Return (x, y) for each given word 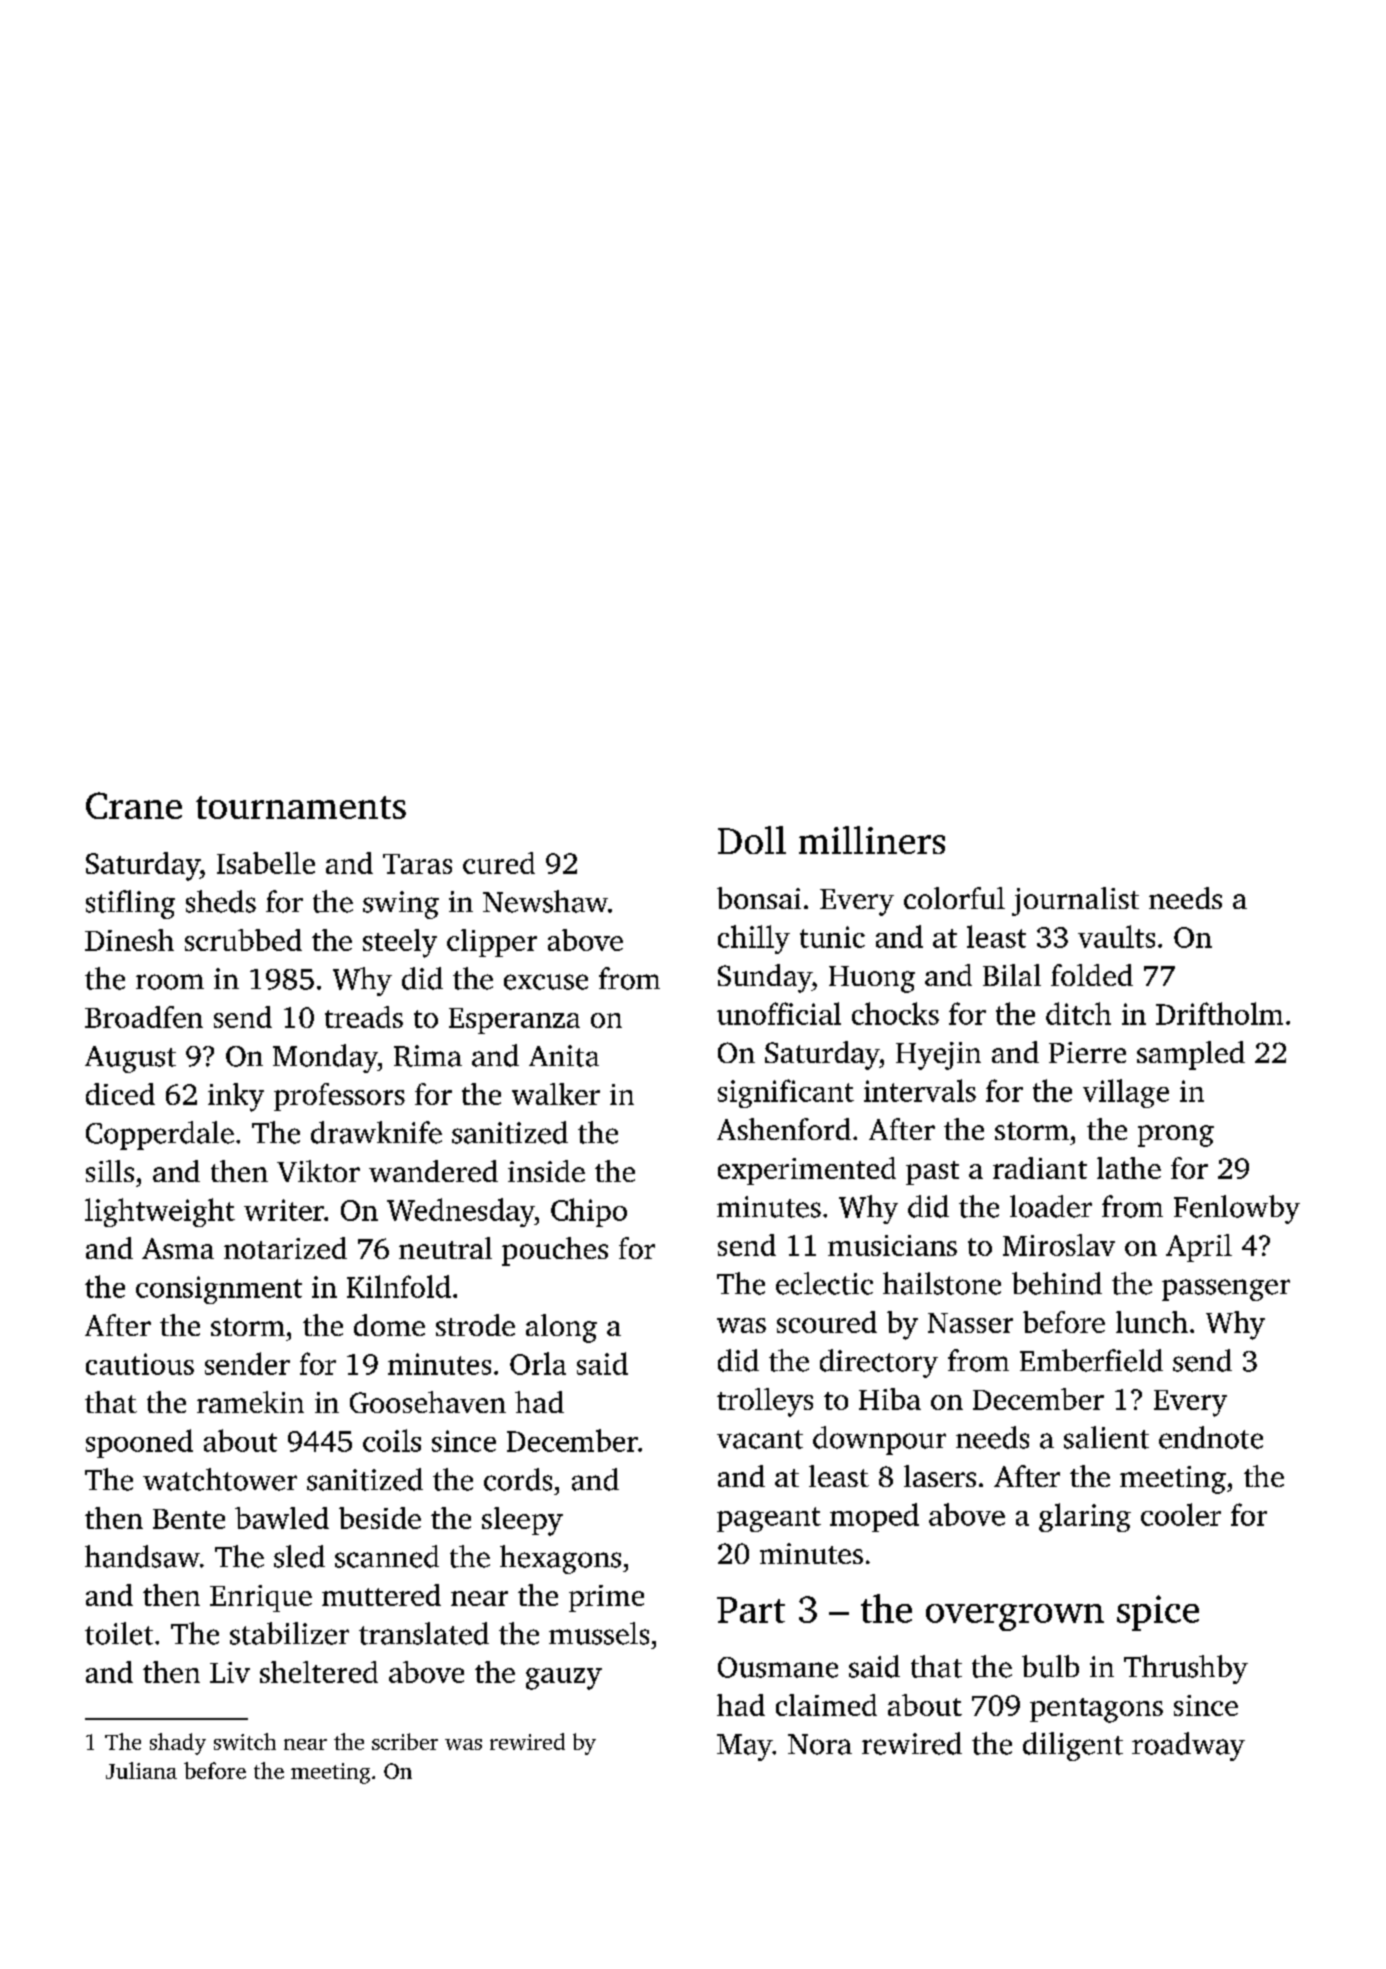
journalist (1075, 901)
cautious (140, 1364)
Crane (134, 805)
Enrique (261, 1598)
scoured (827, 1322)
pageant (769, 1519)
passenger (1226, 1290)
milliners (872, 840)
